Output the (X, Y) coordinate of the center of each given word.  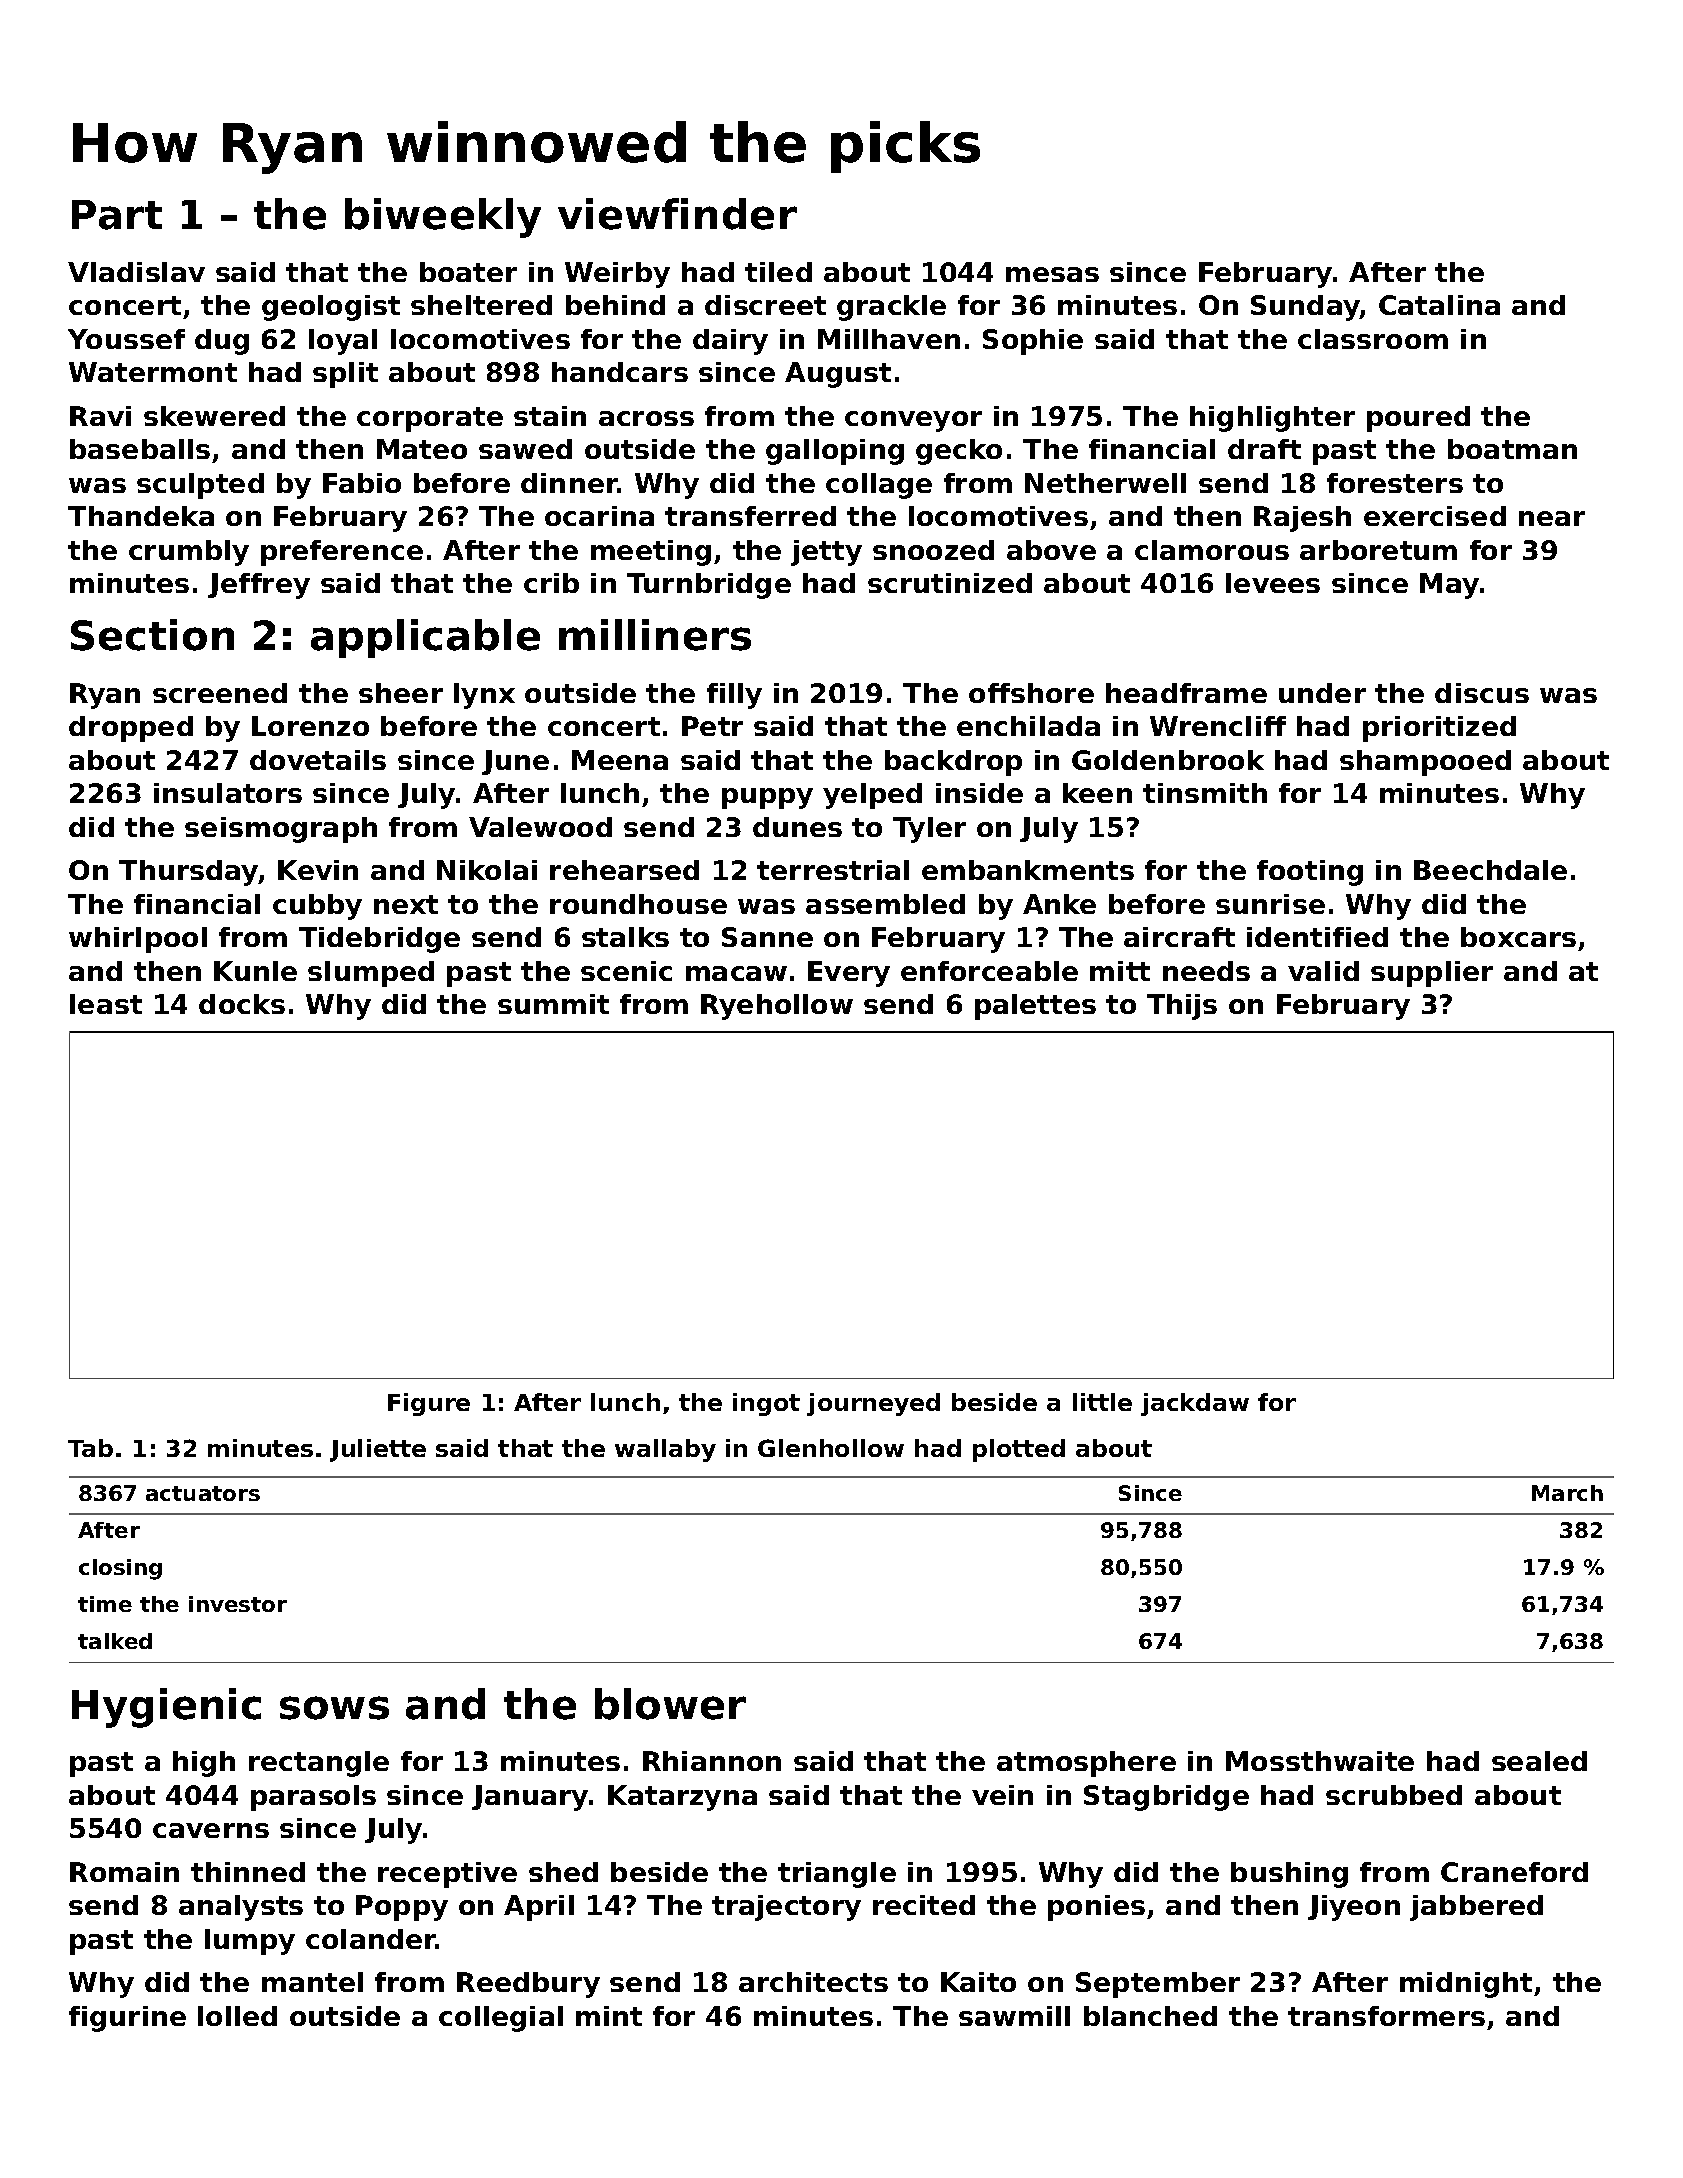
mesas (1052, 274)
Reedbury (528, 1985)
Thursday (189, 873)
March (1567, 1493)
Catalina (1439, 305)
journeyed (873, 1404)
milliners (655, 635)
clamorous (1212, 550)
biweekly (443, 218)
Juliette (378, 1450)
